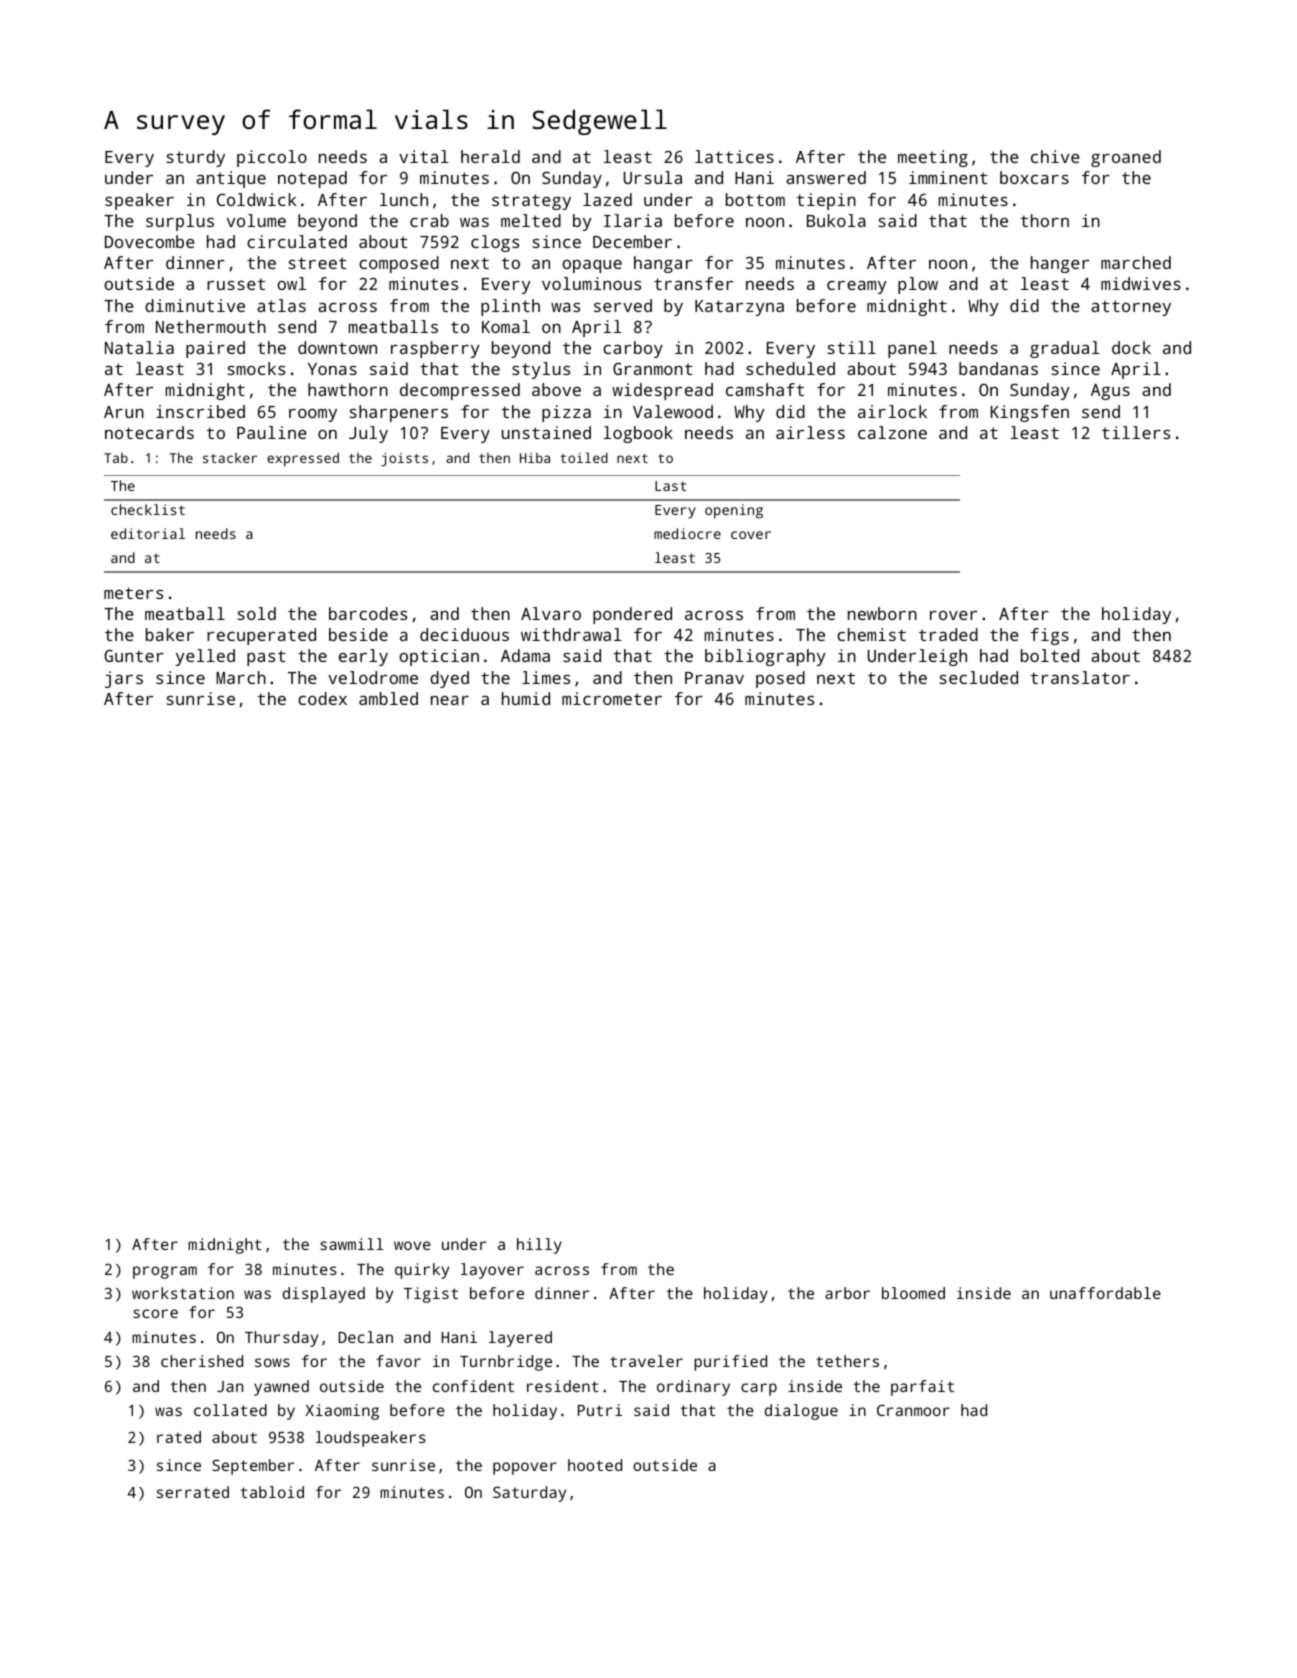 Image resolution: width=1297 pixels, height=1678 pixels. Describe the element at coordinates (490, 156) in the image. I see `herald` at that location.
